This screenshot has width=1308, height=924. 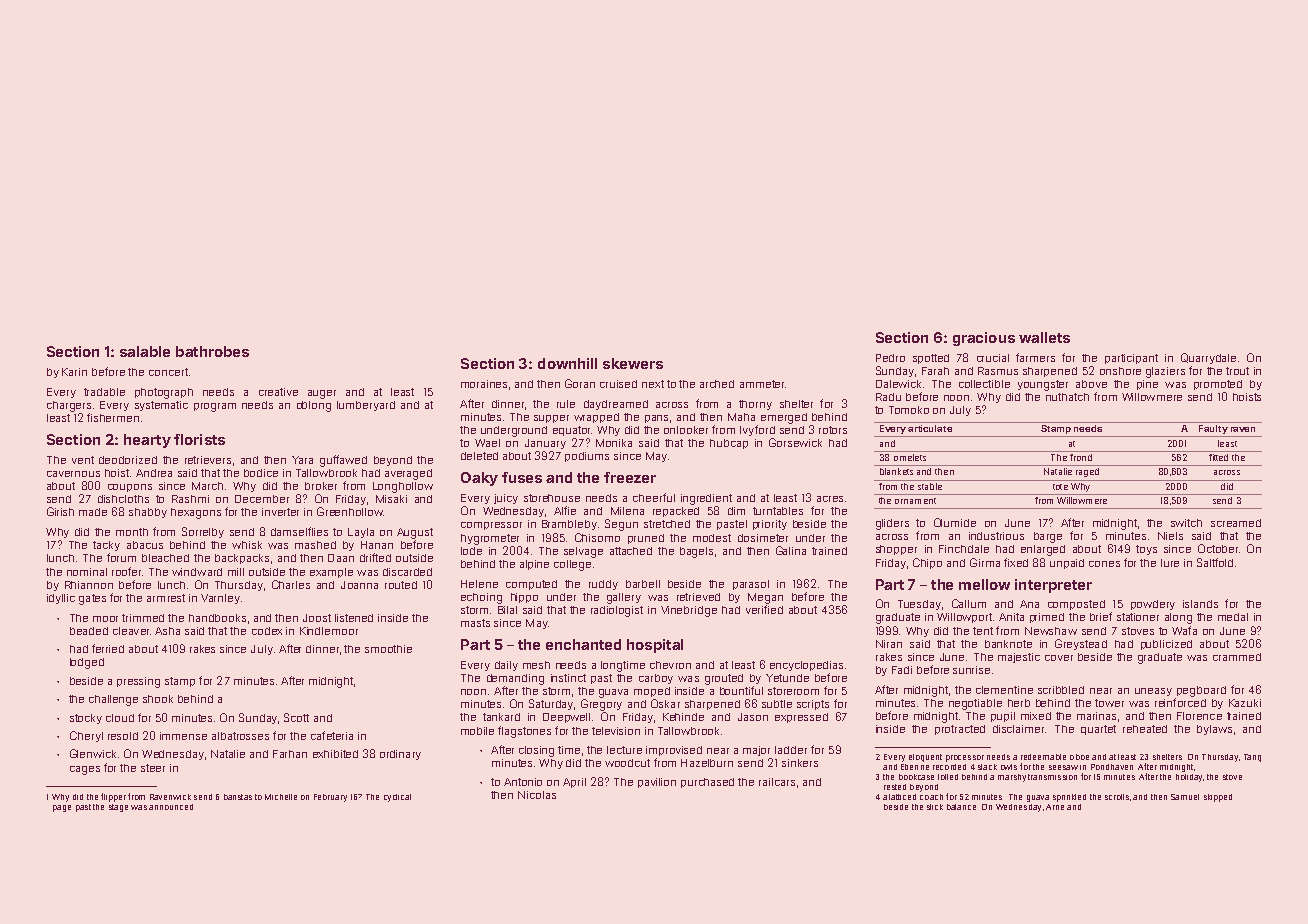 I want to click on bathrobes, so click(x=212, y=351).
